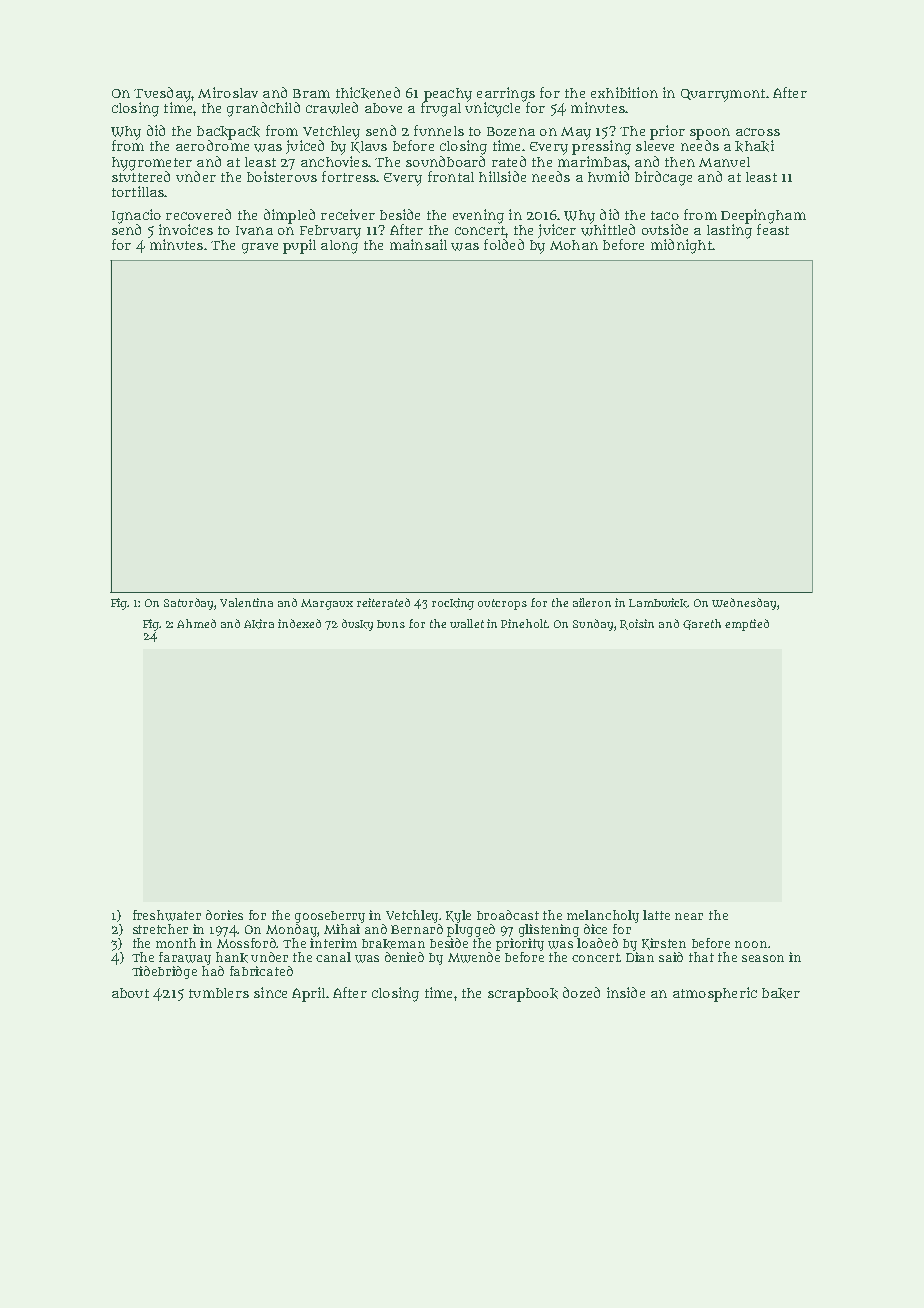 The width and height of the screenshot is (924, 1308). Describe the element at coordinates (391, 624) in the screenshot. I see `buns` at that location.
